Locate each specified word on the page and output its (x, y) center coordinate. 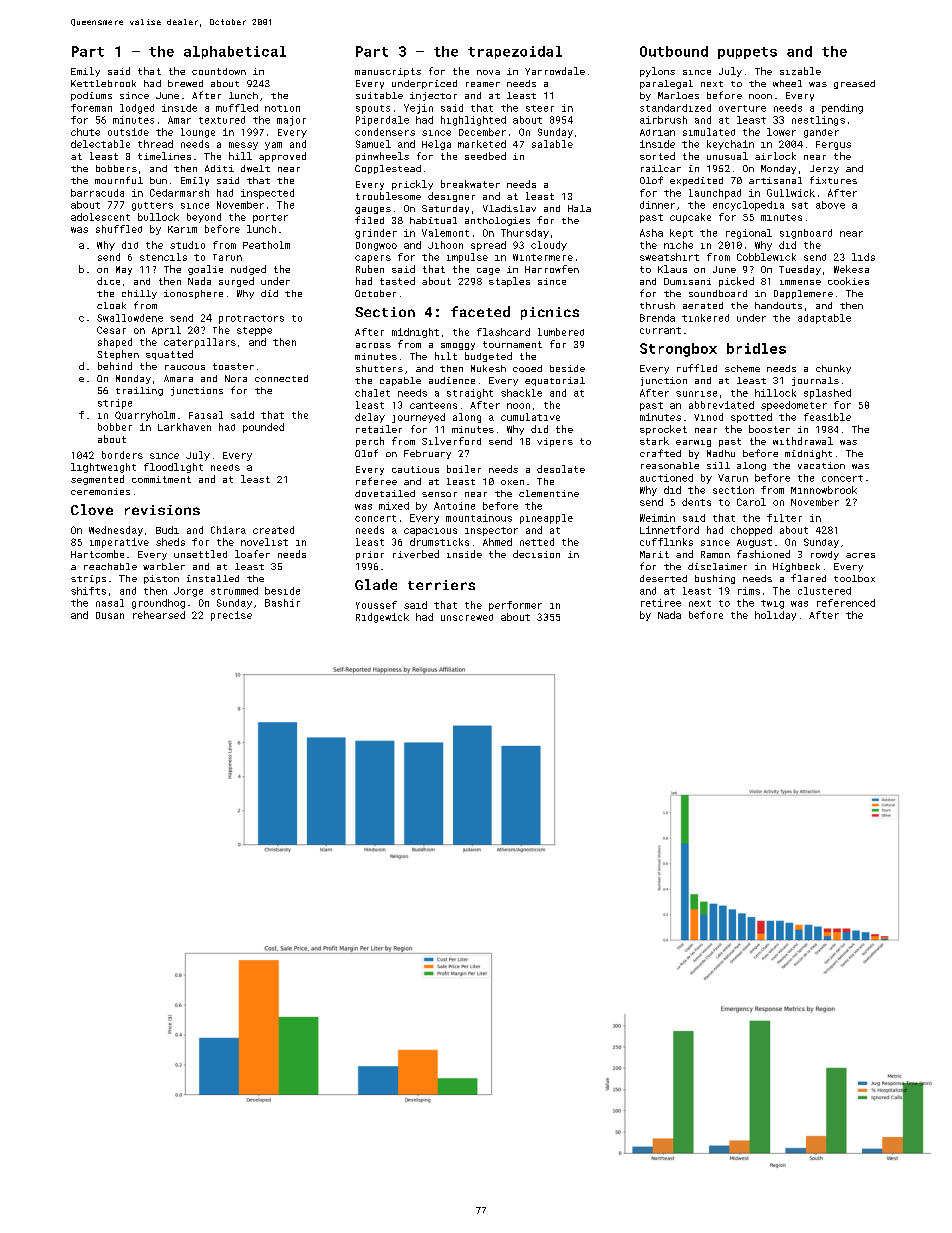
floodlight (173, 468)
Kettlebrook (103, 83)
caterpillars (200, 343)
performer (515, 606)
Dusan (110, 615)
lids (863, 257)
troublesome (388, 196)
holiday (775, 616)
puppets (747, 53)
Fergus (833, 145)
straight (470, 394)
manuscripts (388, 72)
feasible (827, 417)
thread (155, 144)
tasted (397, 281)
